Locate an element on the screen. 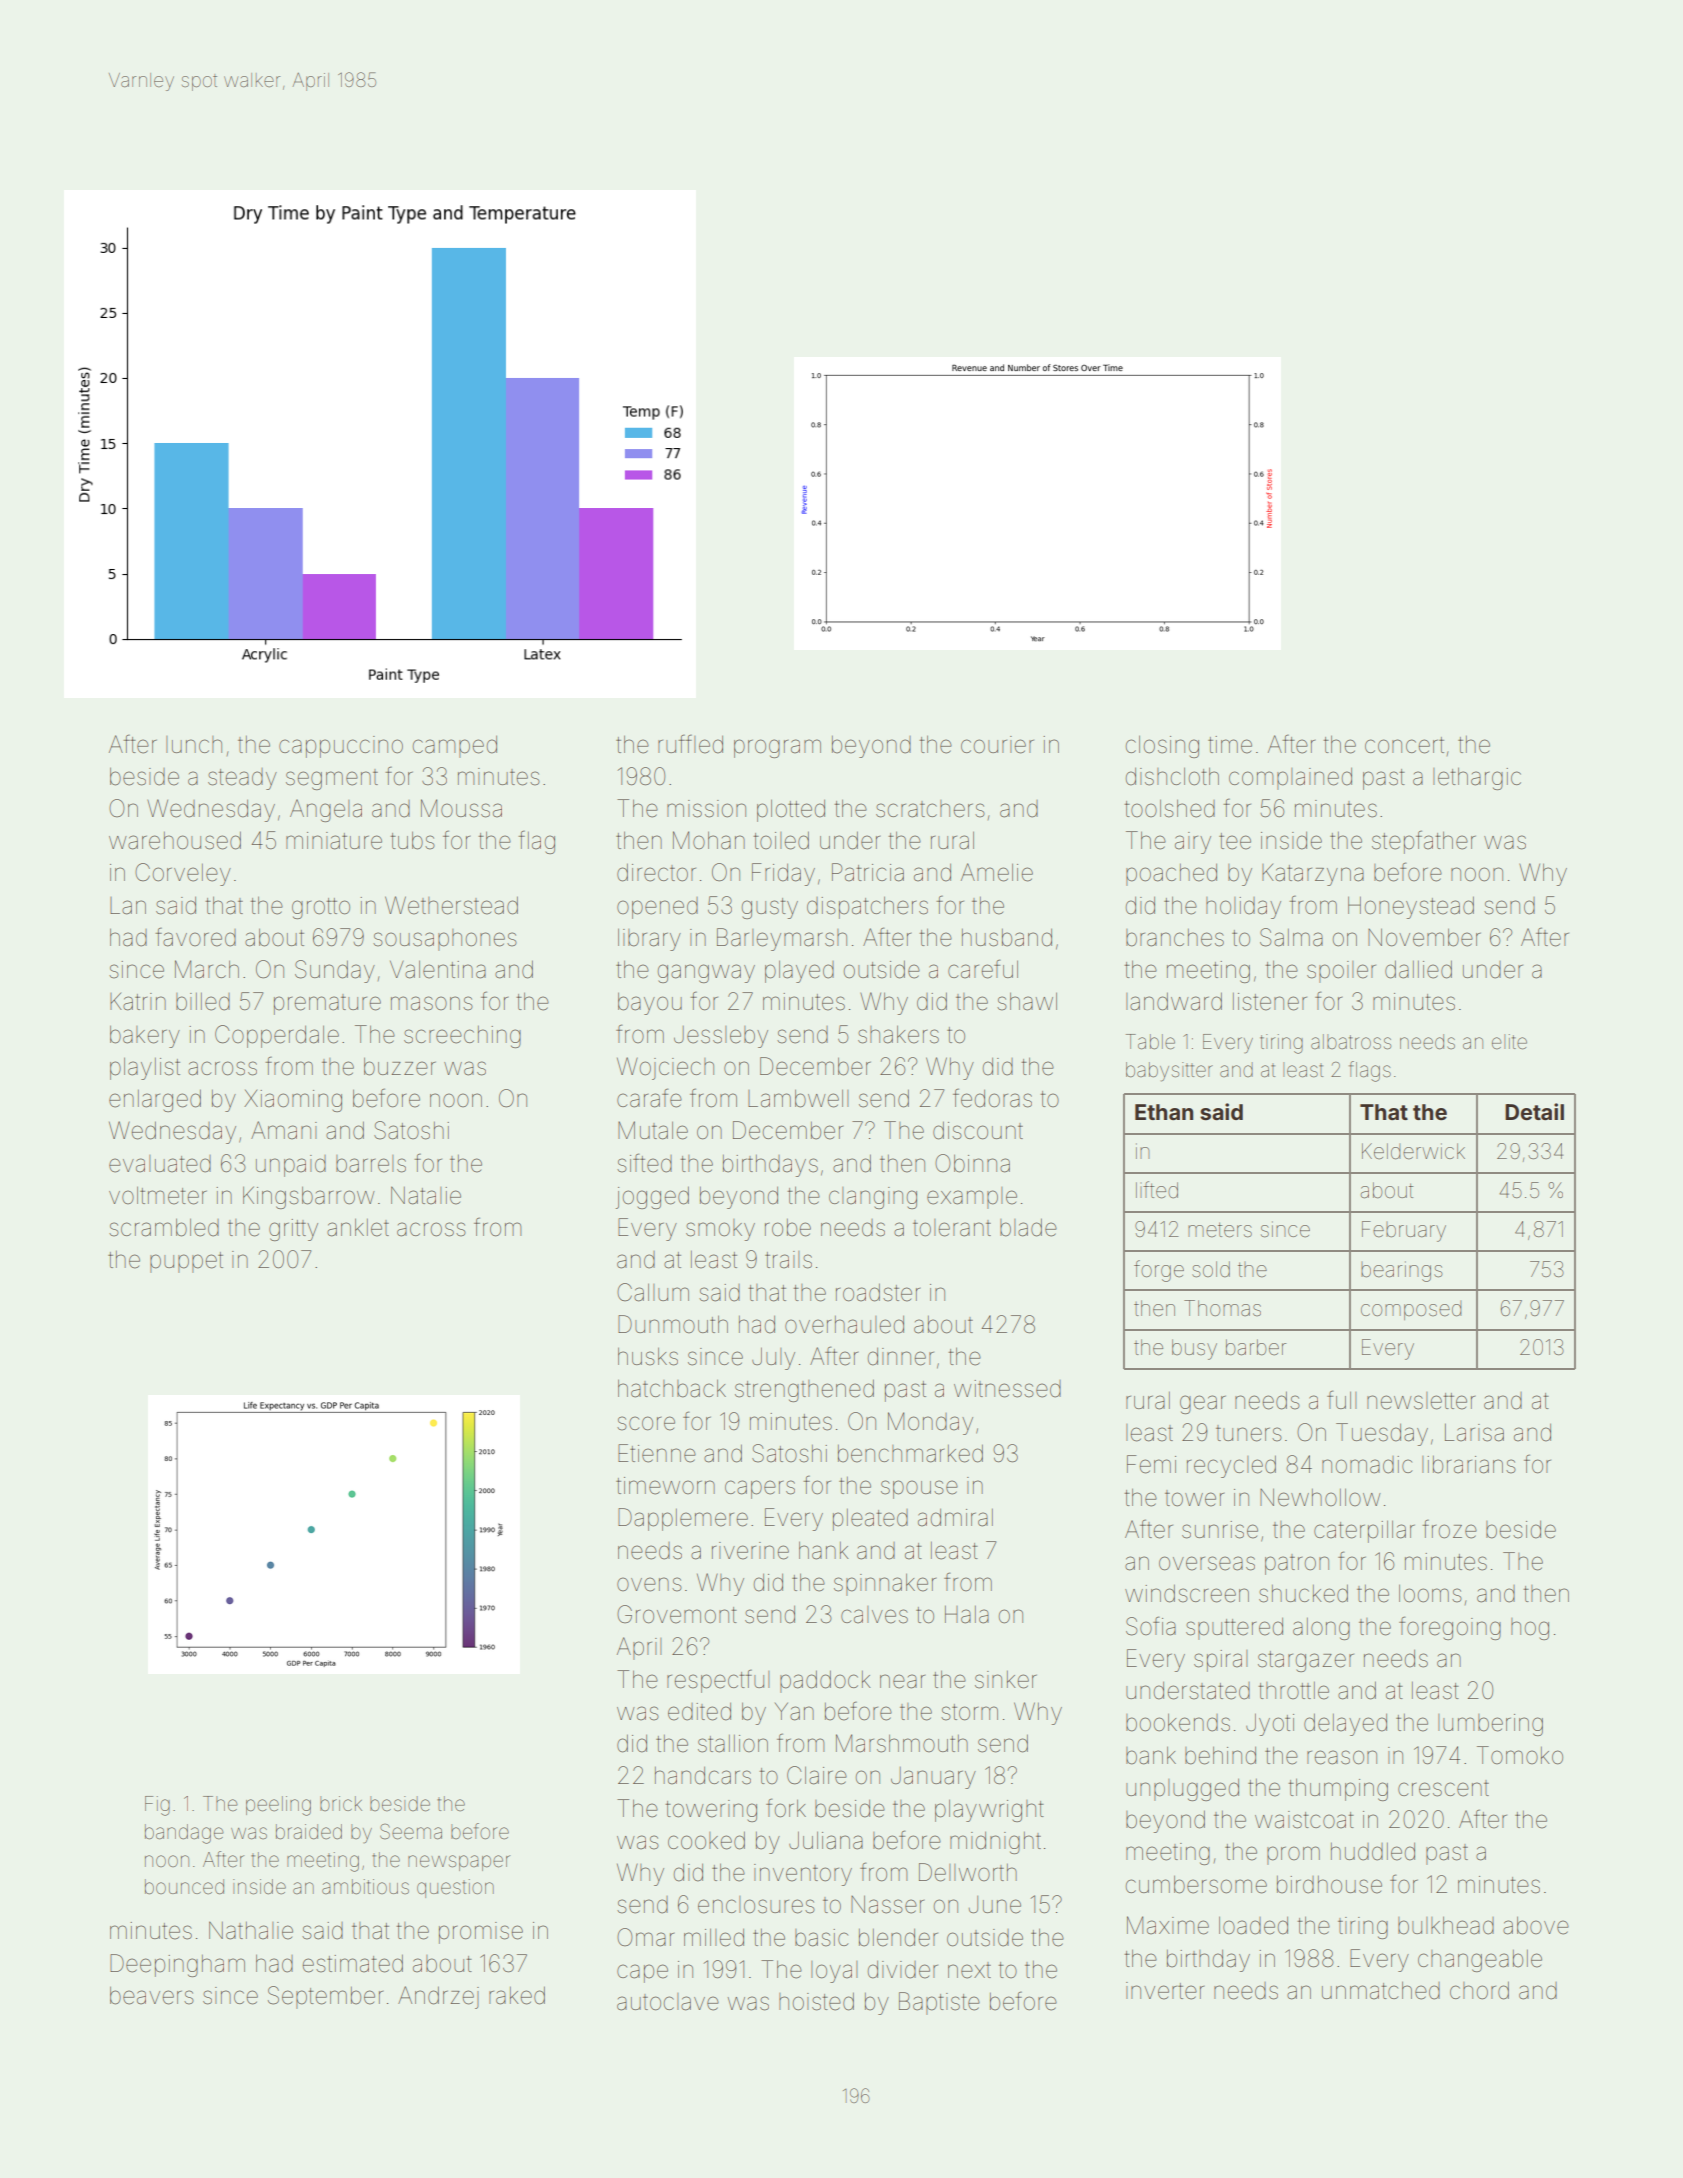 This screenshot has width=1683, height=2178. complained is located at coordinates (1290, 778).
